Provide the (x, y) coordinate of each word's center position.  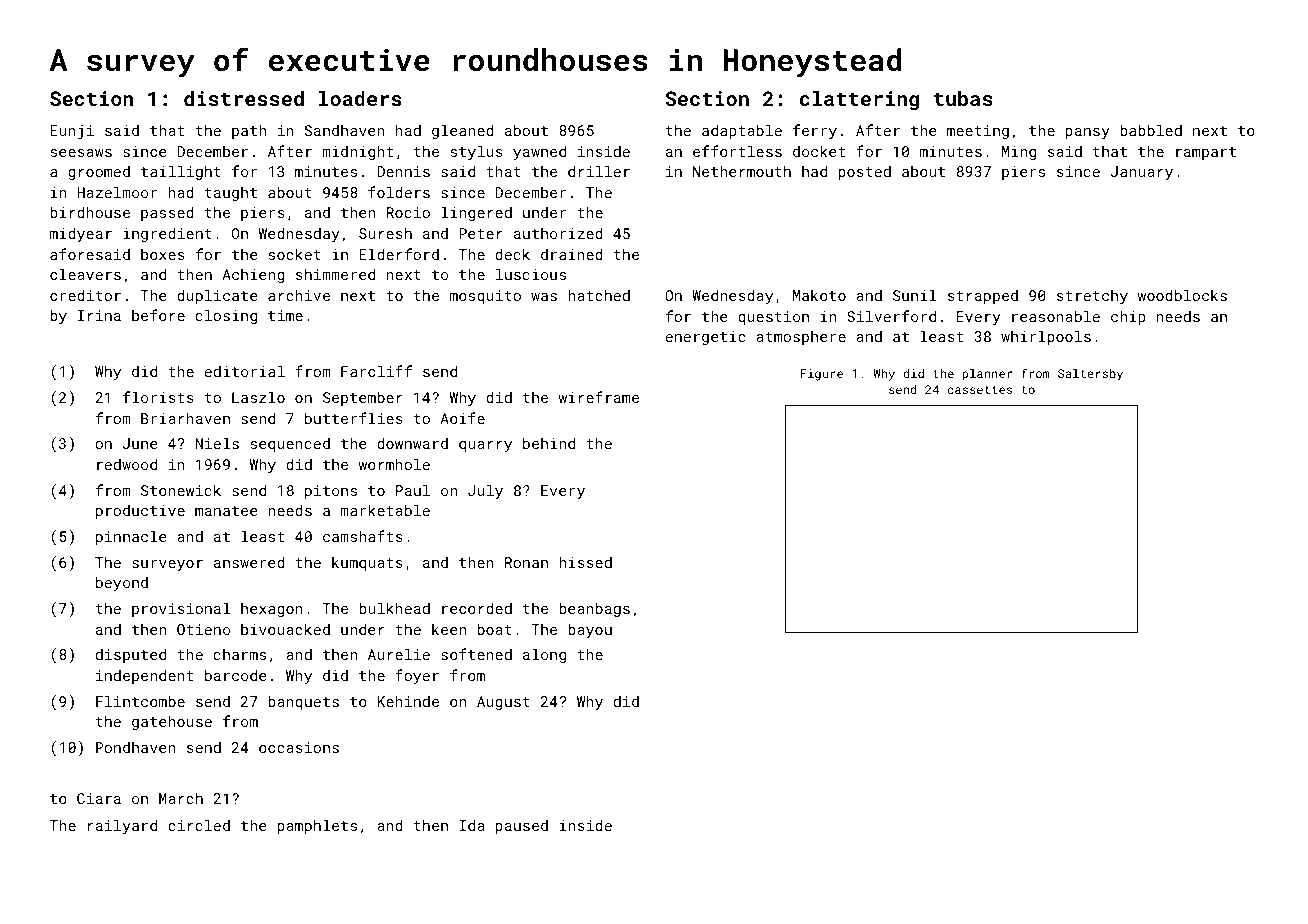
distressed (244, 98)
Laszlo (258, 397)
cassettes (980, 390)
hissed (585, 562)
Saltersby (1090, 375)
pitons (331, 492)
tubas (963, 98)
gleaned (463, 131)
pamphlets (317, 826)
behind (549, 443)
